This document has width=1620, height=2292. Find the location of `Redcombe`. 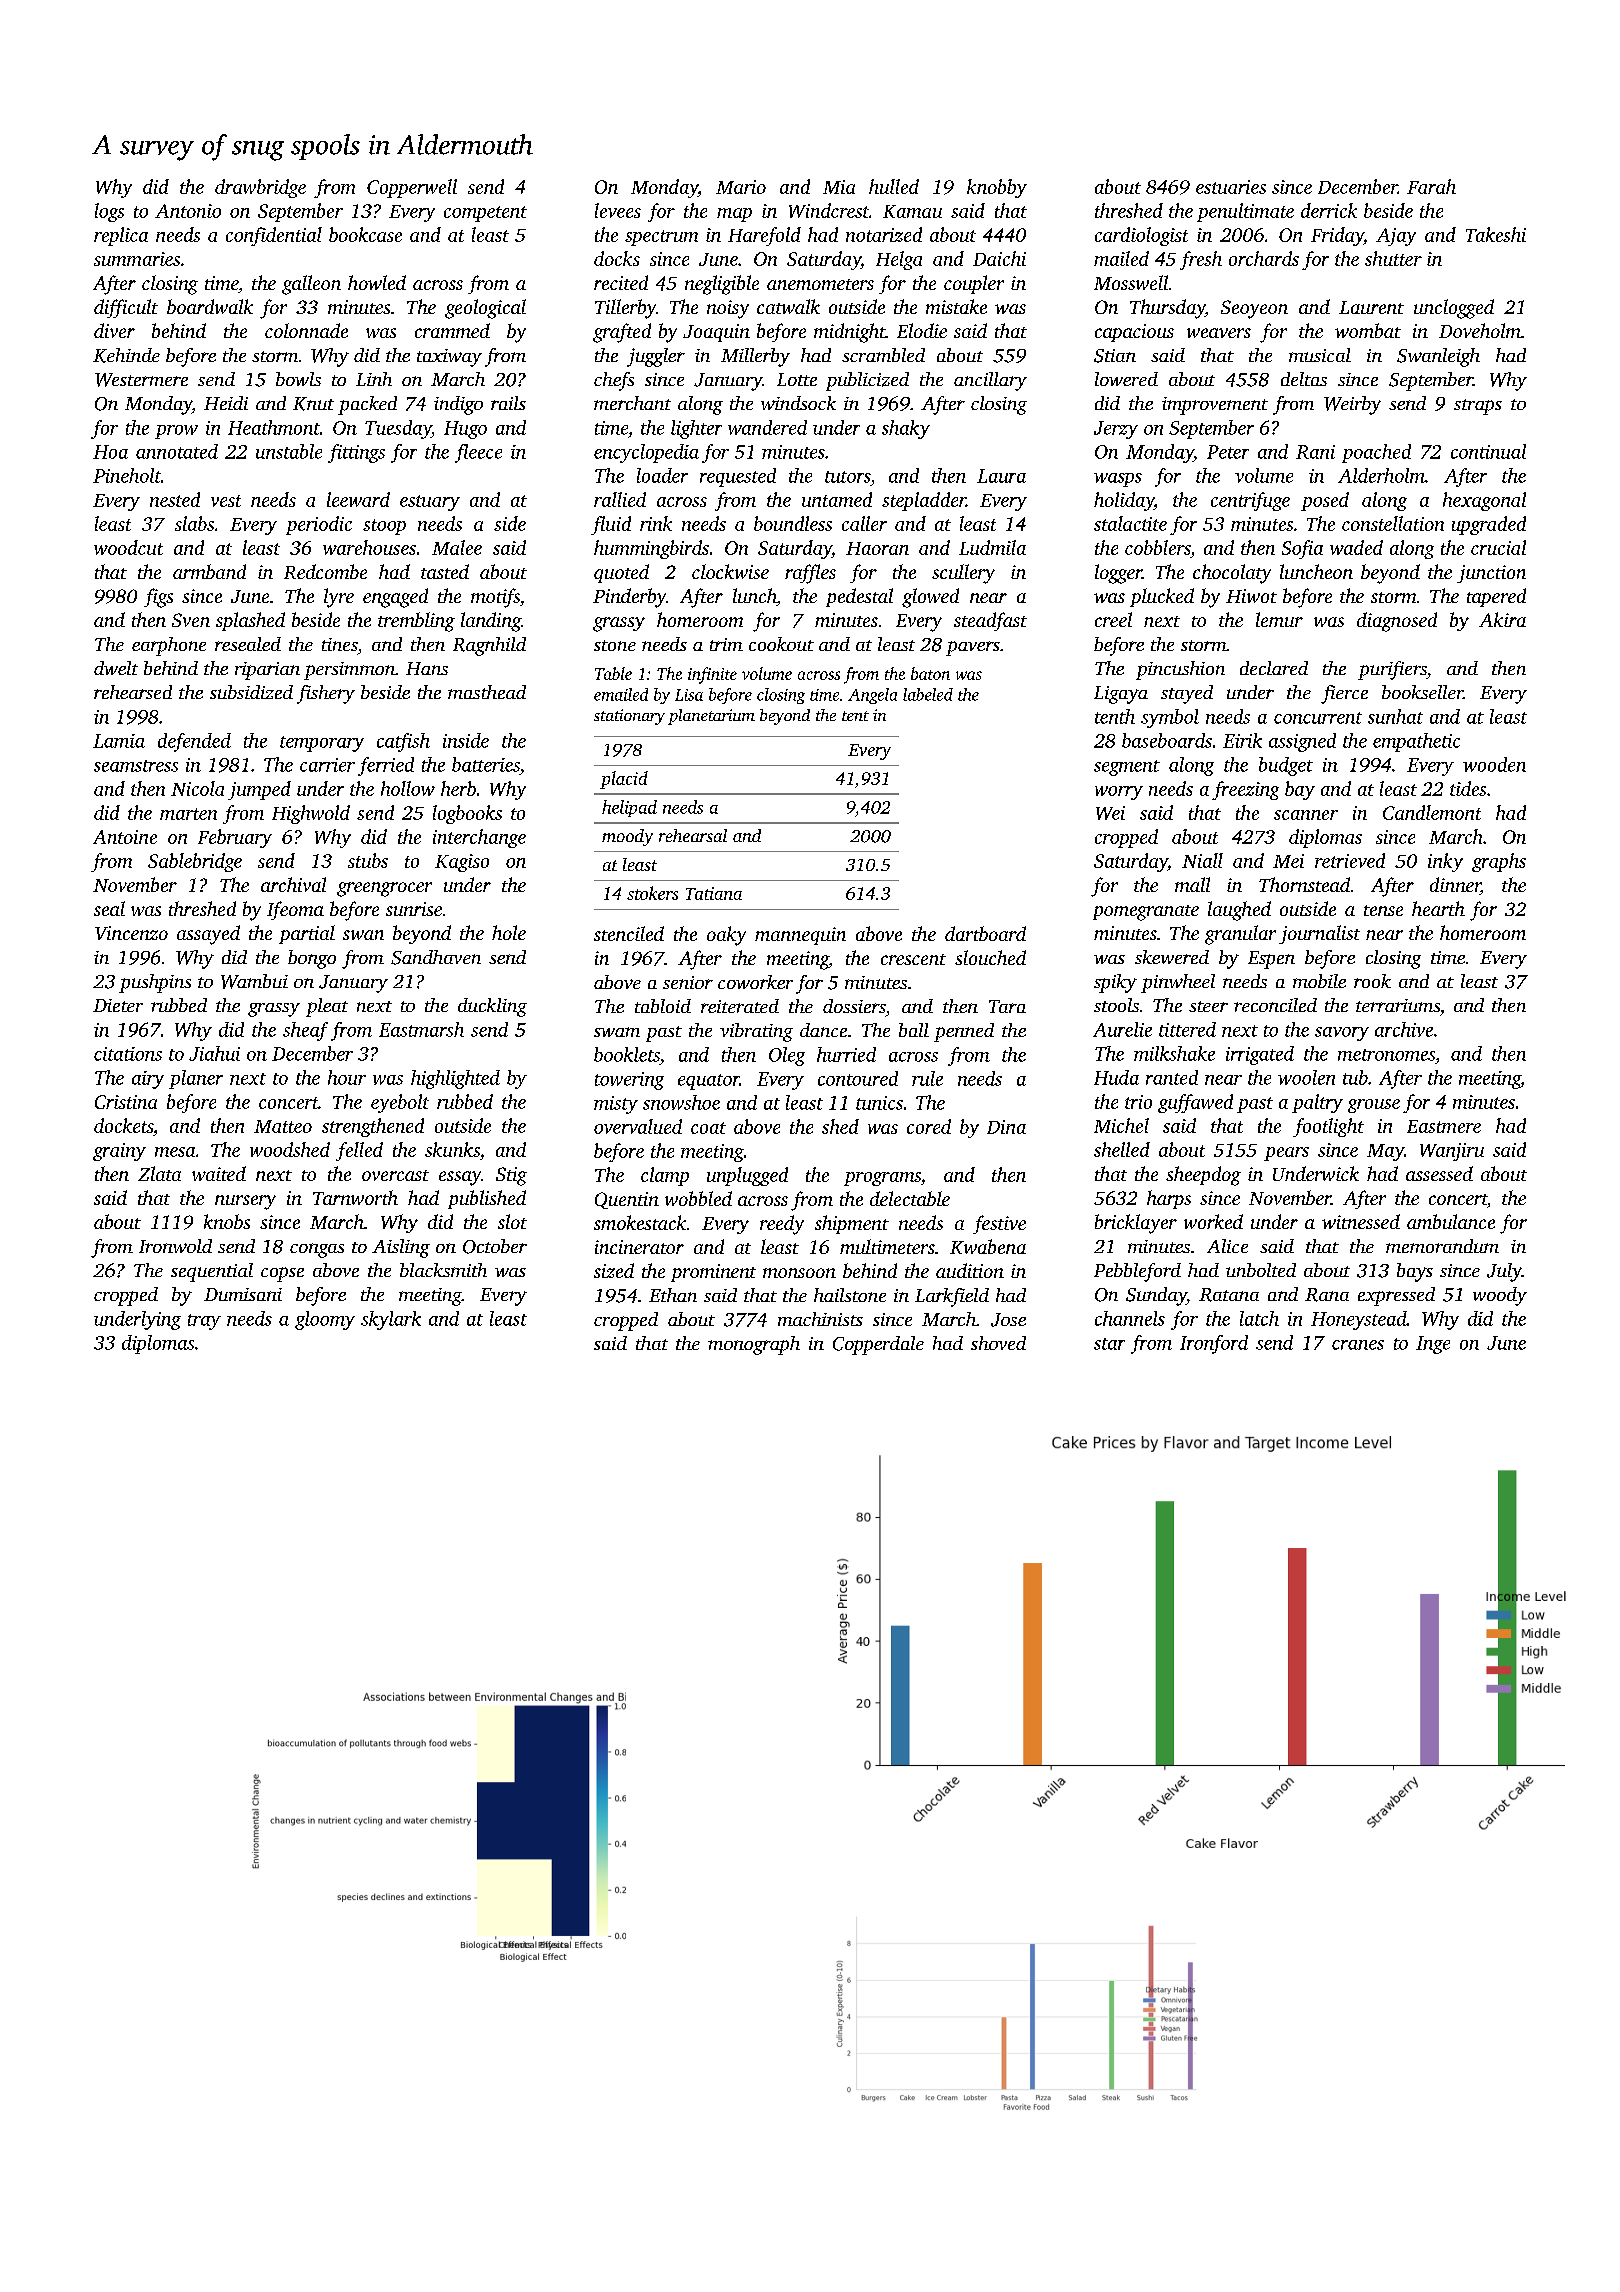

Redcombe is located at coordinates (325, 571).
